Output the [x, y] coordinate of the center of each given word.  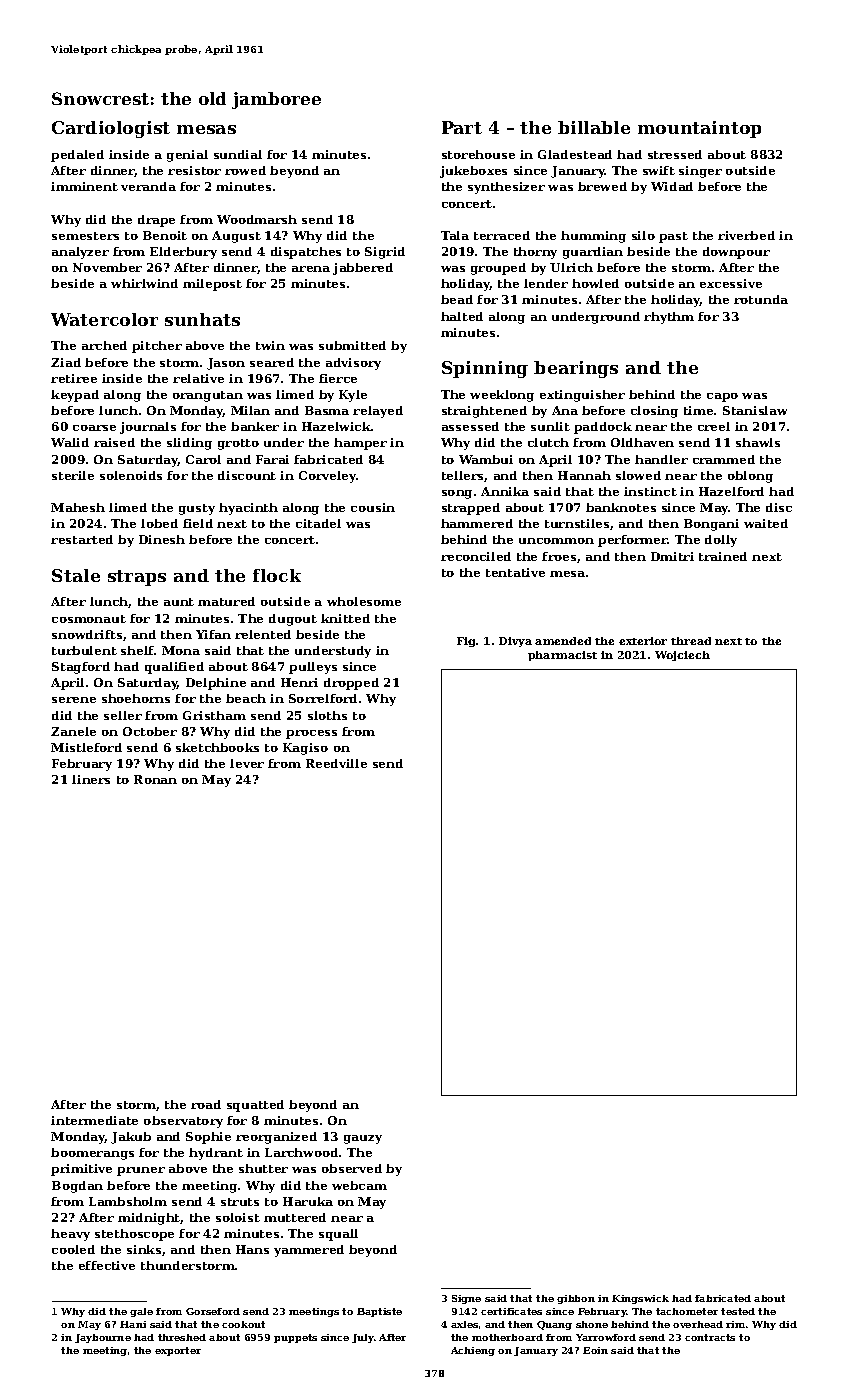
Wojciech [682, 656]
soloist [238, 1217]
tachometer [687, 1311]
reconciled [476, 556]
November [107, 267]
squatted [255, 1106]
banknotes [621, 507]
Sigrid [385, 253]
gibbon [576, 1299]
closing [654, 412]
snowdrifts [87, 634]
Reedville [336, 763]
